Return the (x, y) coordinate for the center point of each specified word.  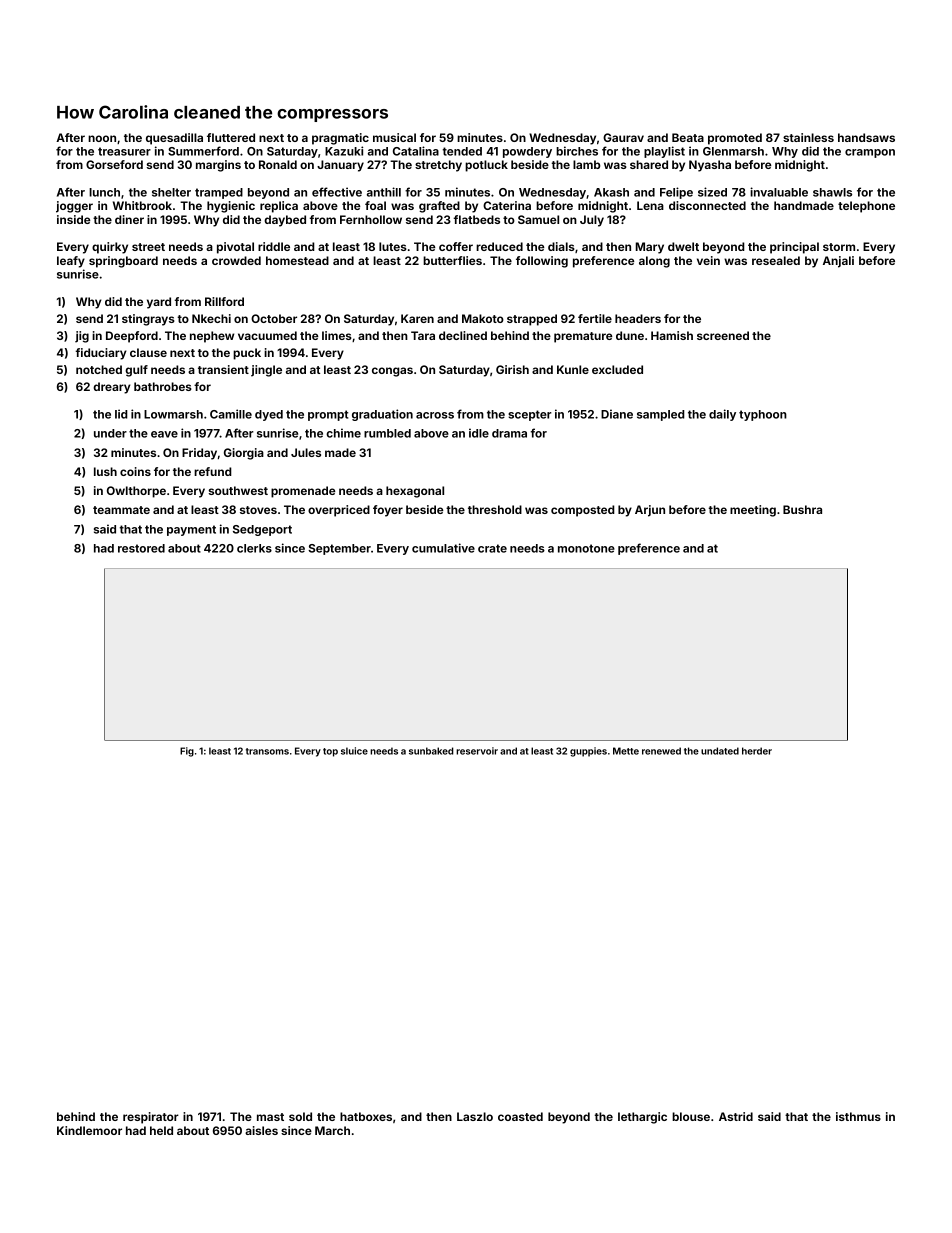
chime (343, 433)
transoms (267, 751)
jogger (74, 207)
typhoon (763, 415)
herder (757, 751)
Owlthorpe (136, 492)
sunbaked (431, 751)
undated (720, 751)
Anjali (838, 262)
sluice (354, 751)
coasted (520, 1116)
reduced (499, 246)
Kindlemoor (89, 1130)
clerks (254, 548)
